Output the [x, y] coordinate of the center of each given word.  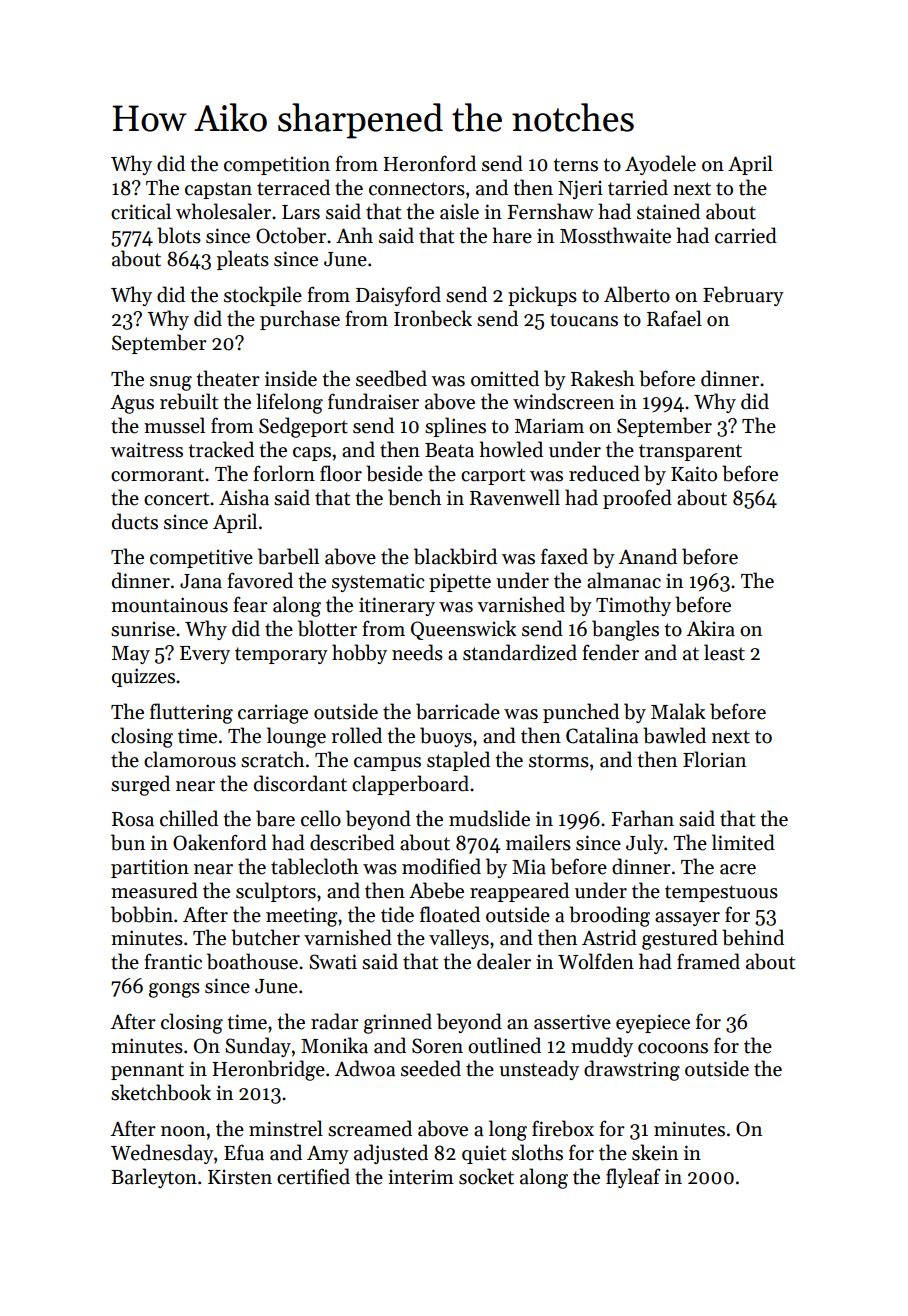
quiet [484, 1155]
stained [668, 211]
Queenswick [464, 630]
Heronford [429, 163]
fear [250, 604]
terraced [293, 187]
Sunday [258, 1047]
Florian [714, 759]
